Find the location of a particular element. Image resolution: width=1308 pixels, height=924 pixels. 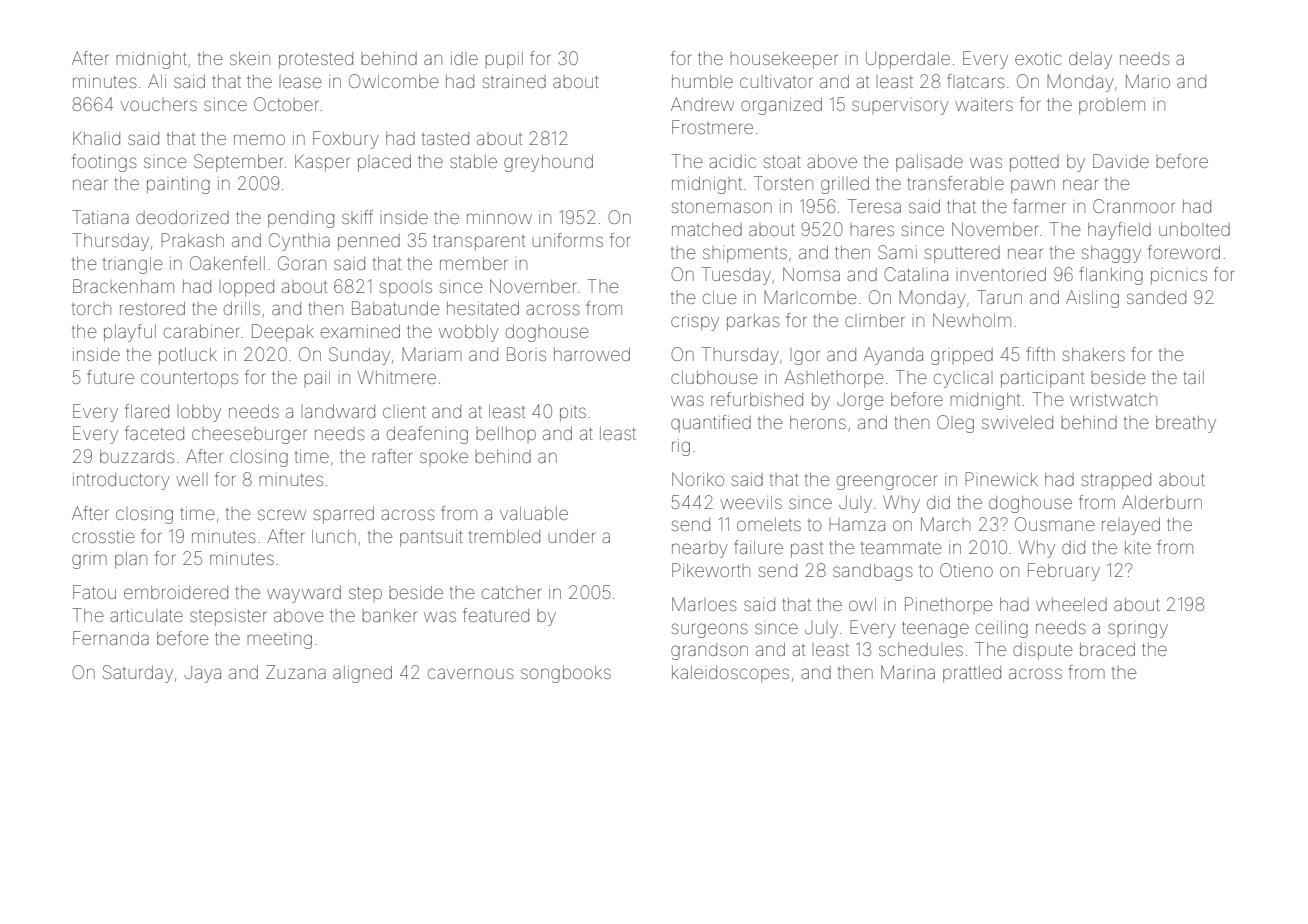

stable is located at coordinates (473, 161).
